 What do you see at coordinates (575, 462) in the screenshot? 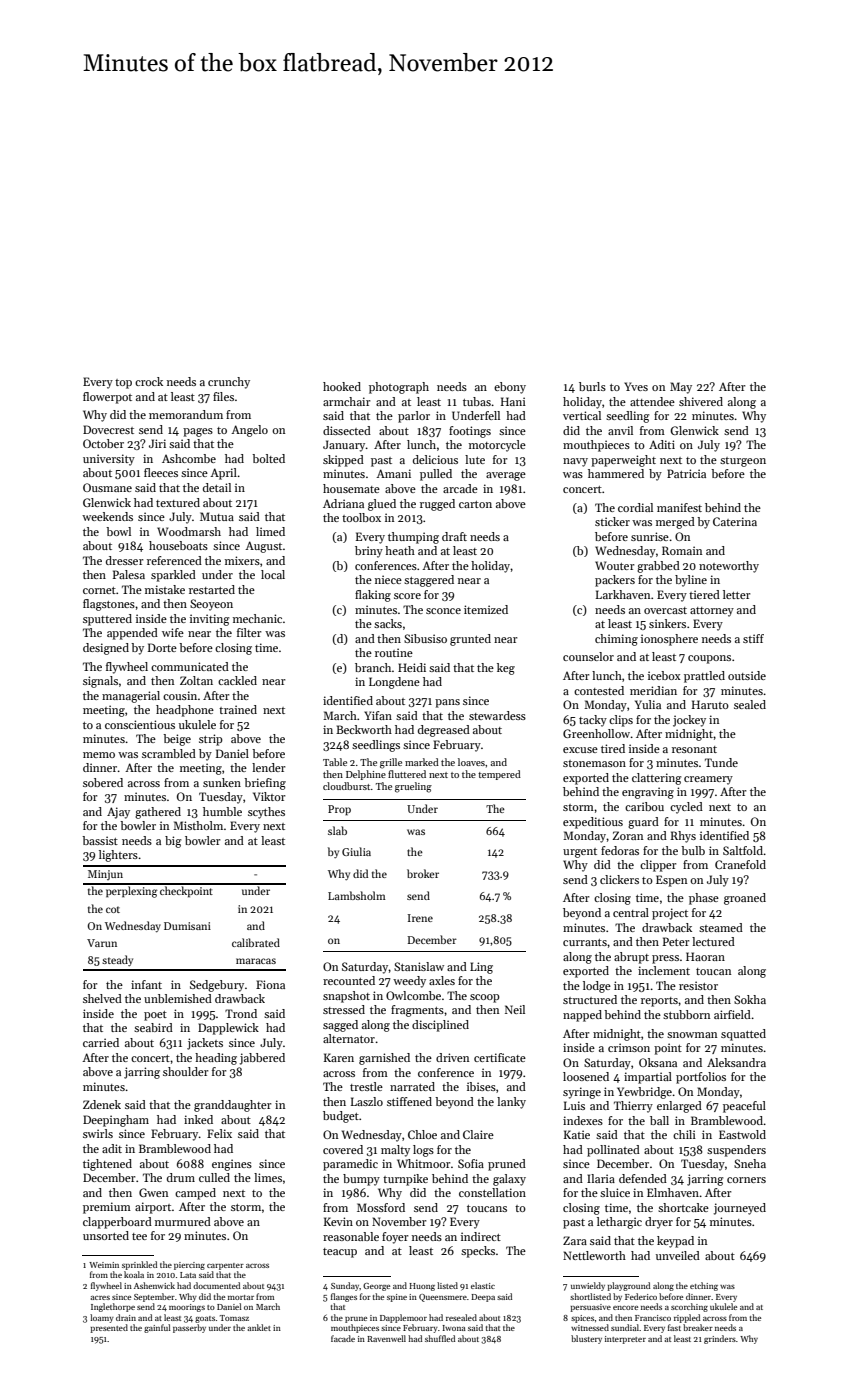
I see `navy` at bounding box center [575, 462].
